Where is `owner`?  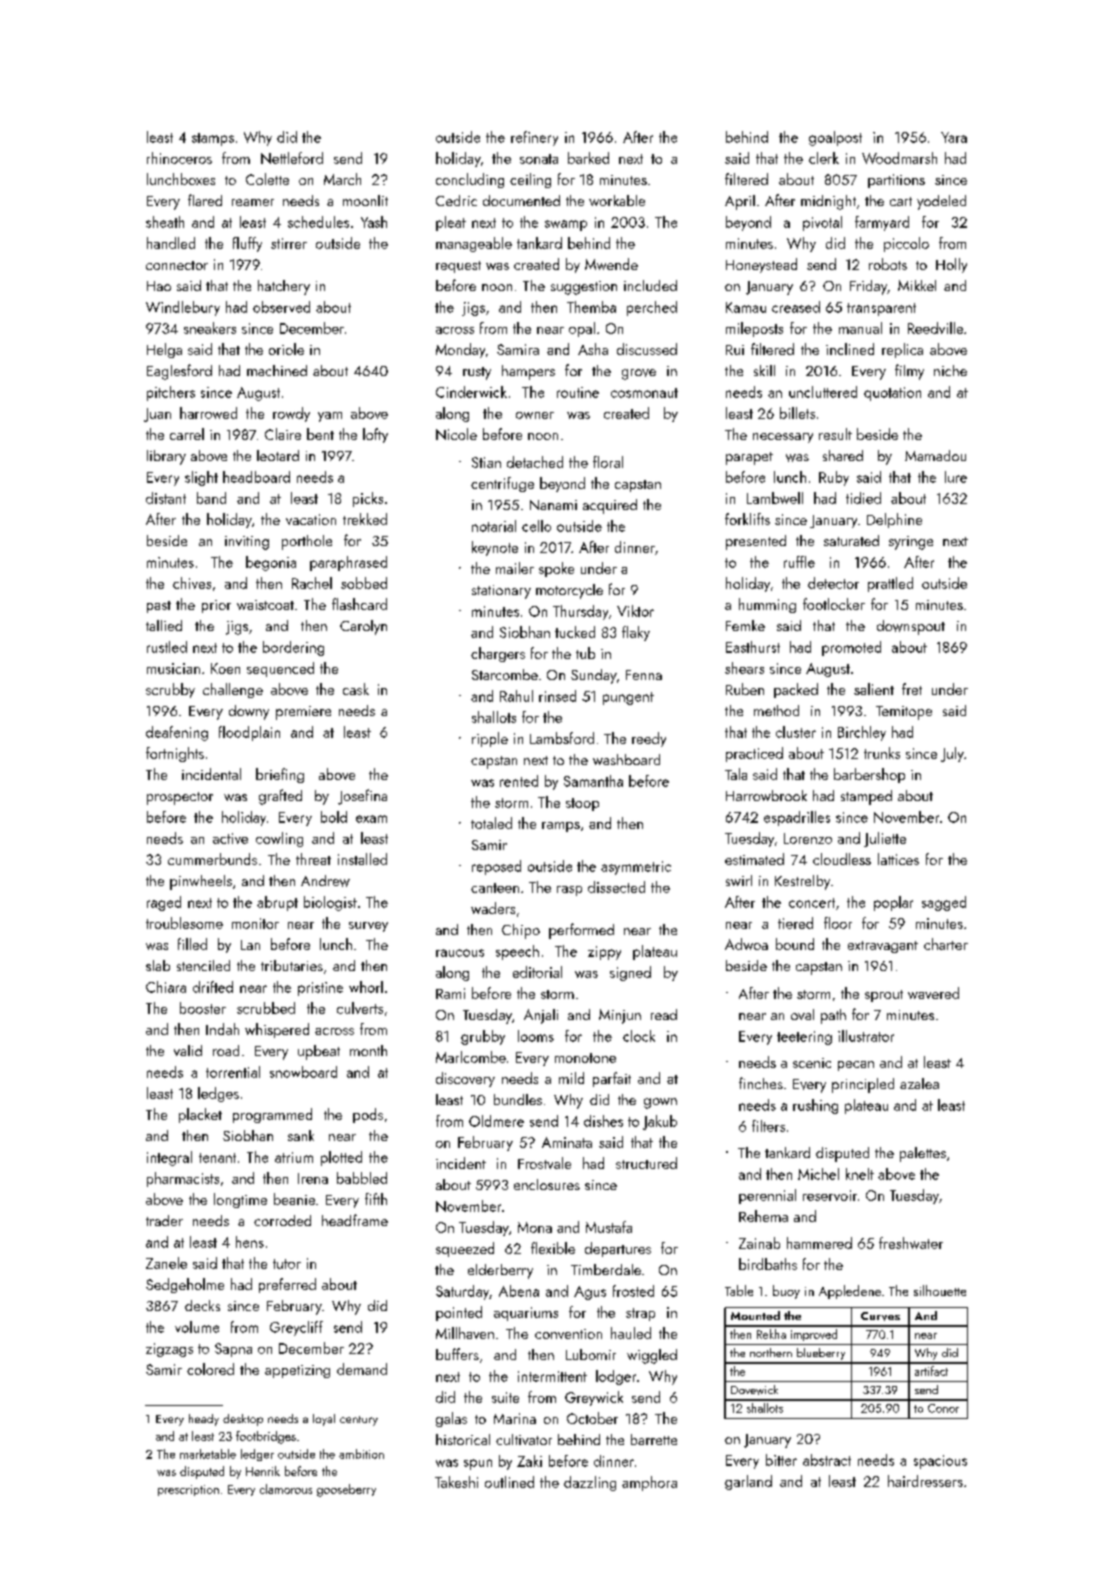 owner is located at coordinates (535, 415).
